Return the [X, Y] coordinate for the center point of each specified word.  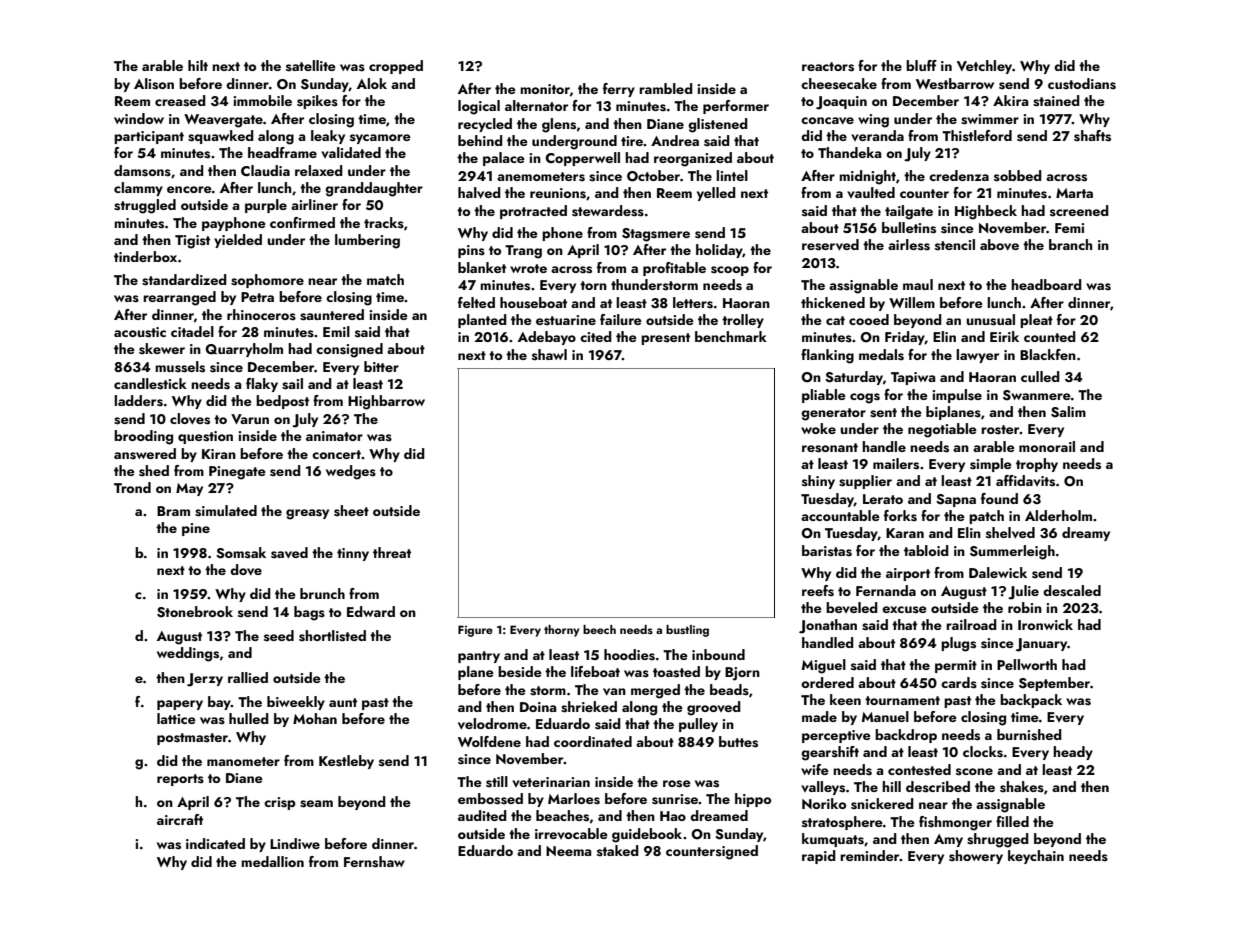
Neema [568, 851]
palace [504, 159]
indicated [215, 843]
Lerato [883, 499]
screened [1079, 211]
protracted [533, 212]
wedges [351, 472]
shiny [818, 482]
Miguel [824, 666]
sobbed [1018, 176]
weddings [188, 654]
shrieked [589, 707]
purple [266, 206]
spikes [317, 102]
